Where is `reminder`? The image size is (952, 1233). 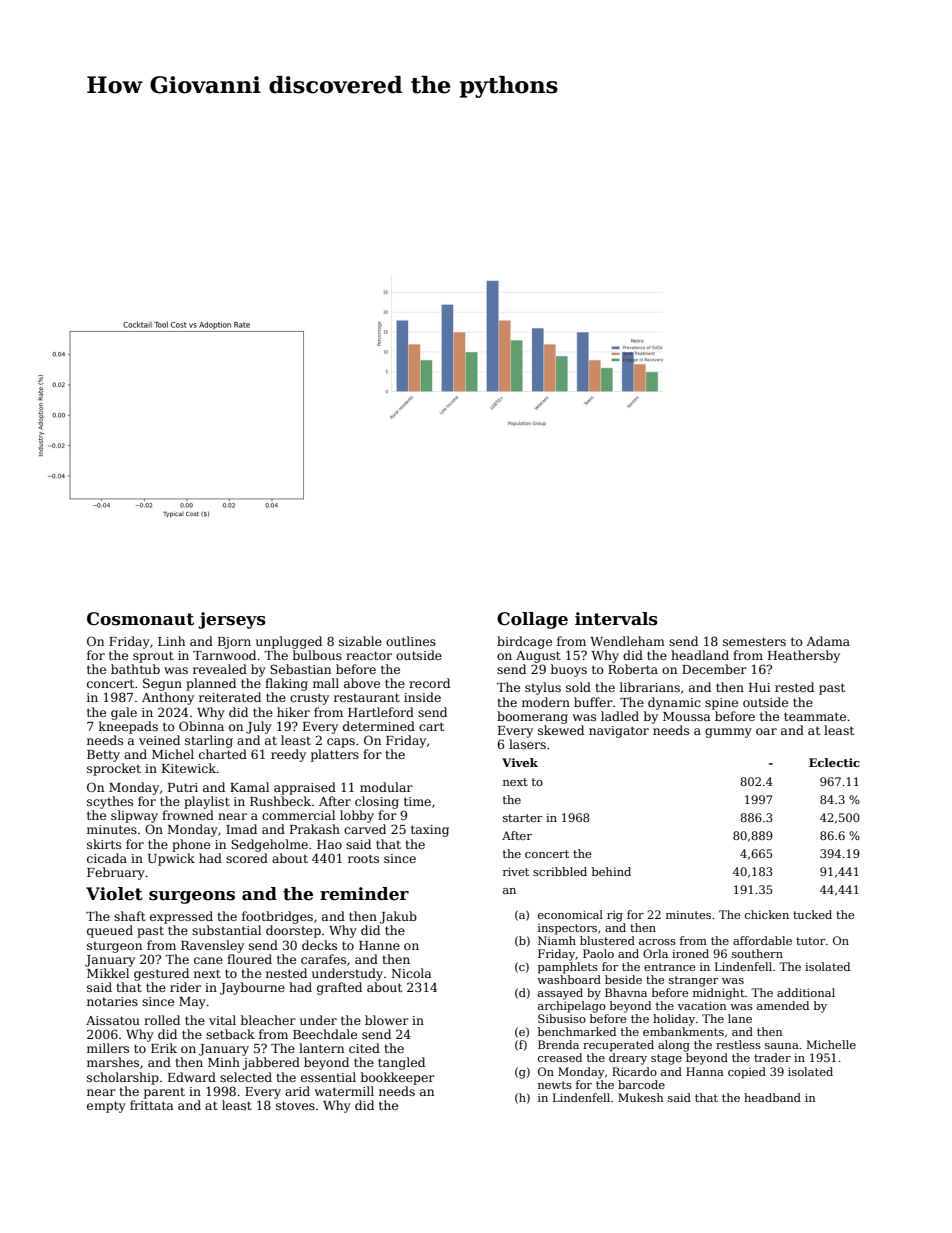
reminder is located at coordinates (364, 894).
